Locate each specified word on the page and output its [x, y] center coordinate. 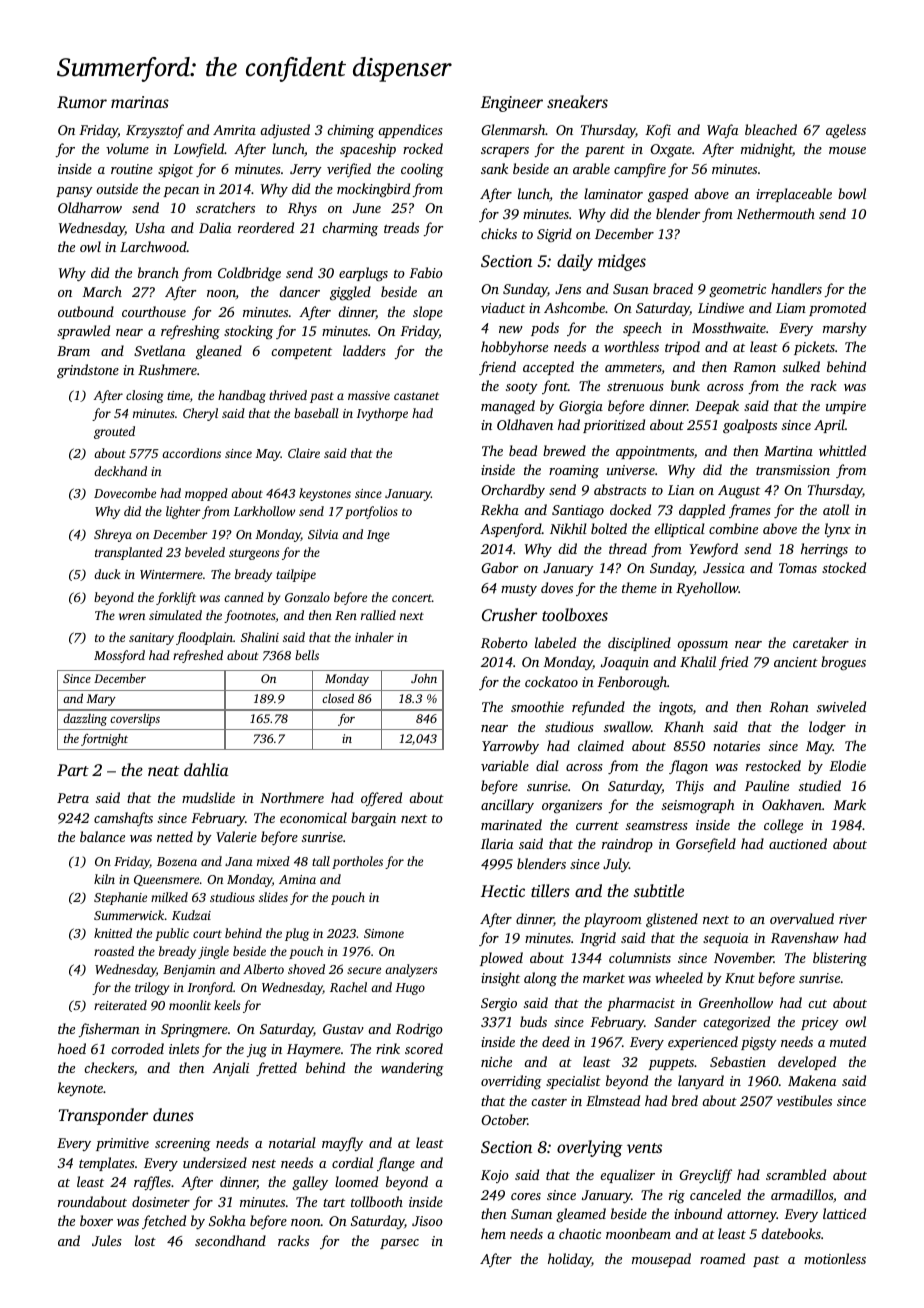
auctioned [798, 843]
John [424, 678]
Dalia [215, 227]
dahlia [206, 769]
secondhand [230, 1240]
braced [673, 288]
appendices [410, 131]
